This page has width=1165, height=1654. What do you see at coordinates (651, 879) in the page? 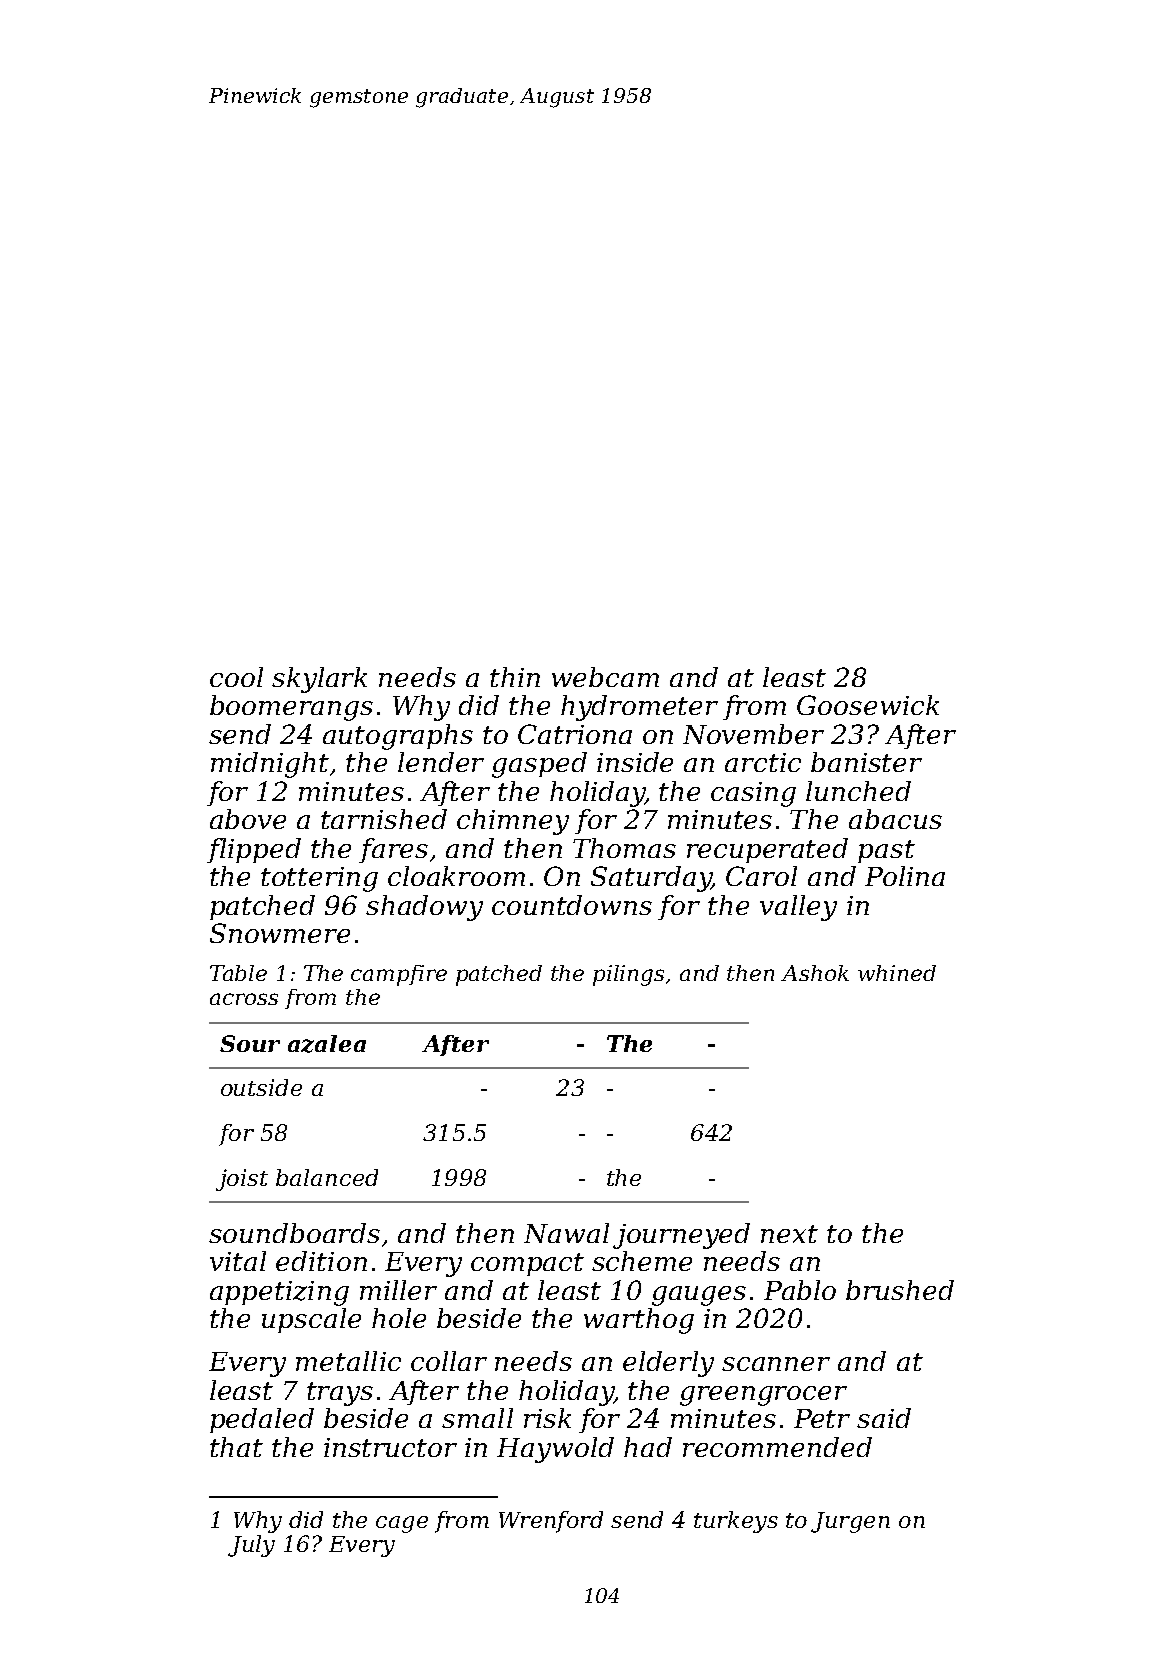
I see `Saturday` at bounding box center [651, 879].
